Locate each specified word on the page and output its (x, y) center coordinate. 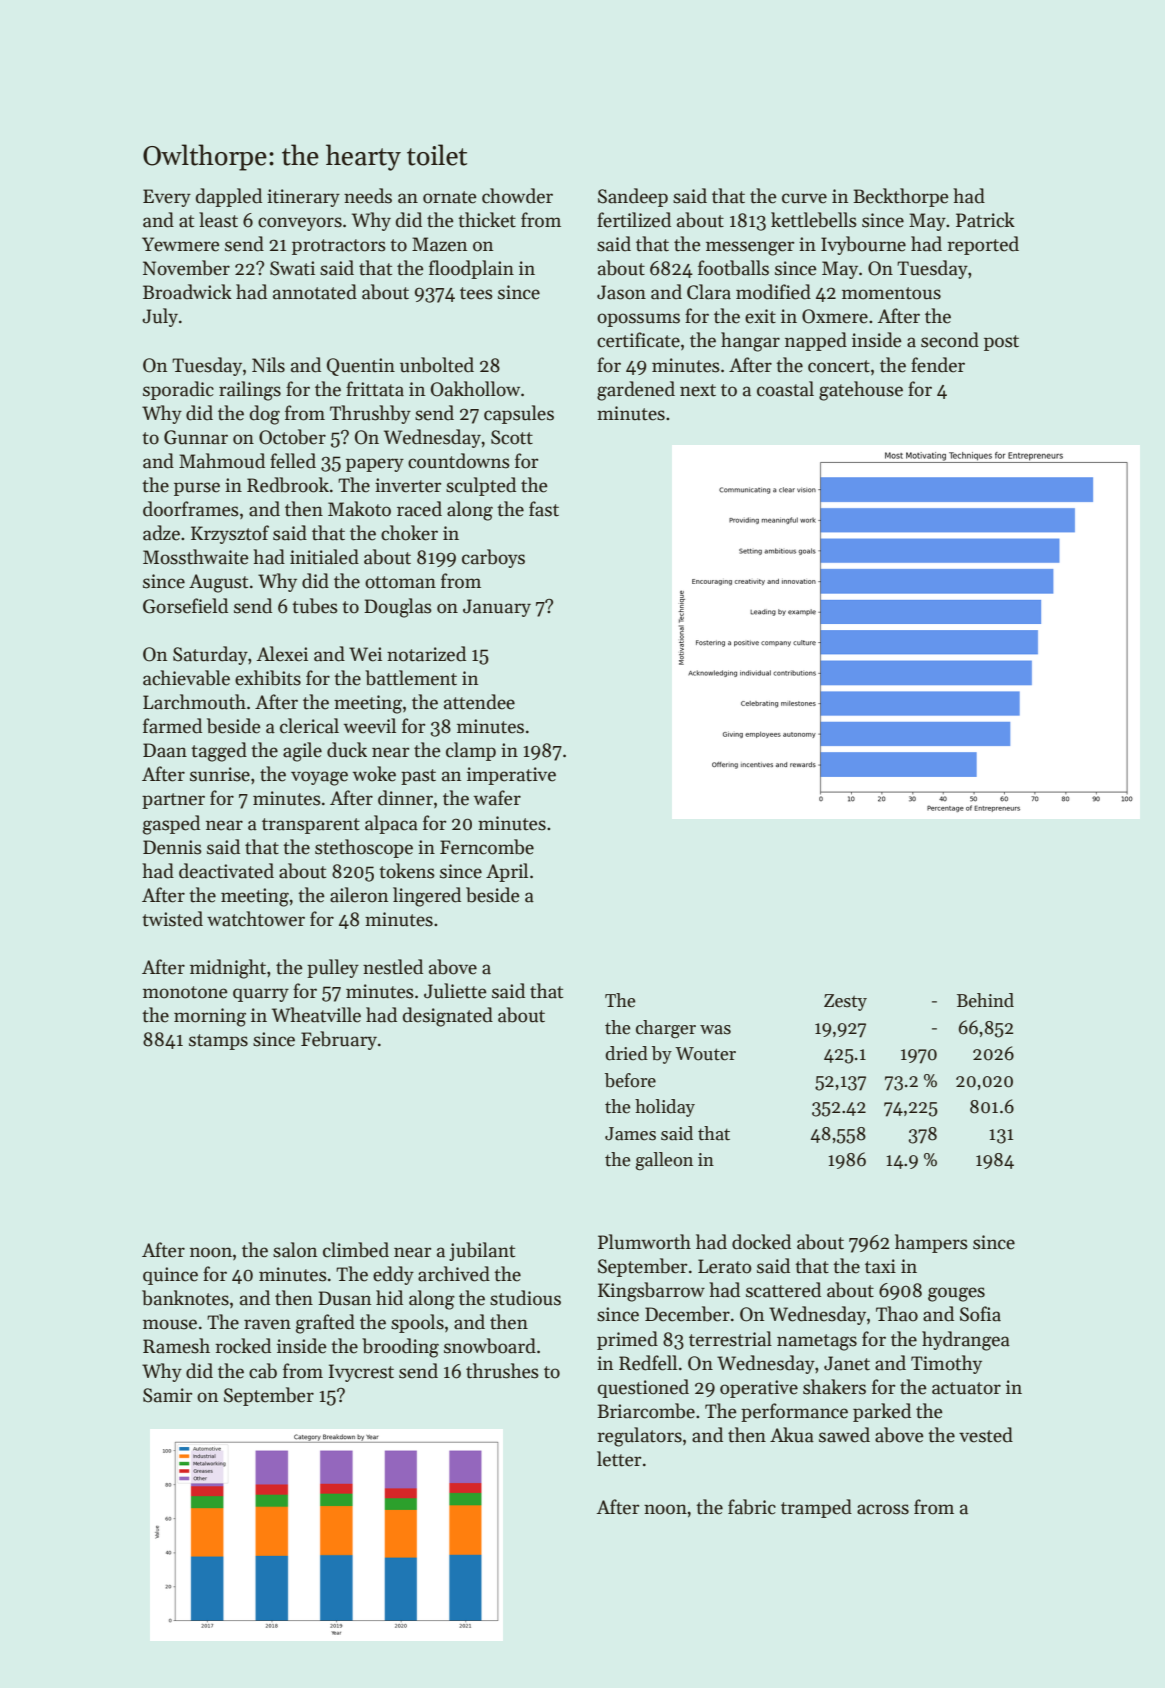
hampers (931, 1243)
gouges (956, 1294)
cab (263, 1371)
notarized (426, 654)
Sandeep (633, 197)
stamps (218, 1042)
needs (368, 196)
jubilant (482, 1251)
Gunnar (196, 437)
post (1001, 343)
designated (448, 1017)
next (698, 390)
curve (804, 198)
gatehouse (861, 391)
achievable (186, 678)
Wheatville (316, 1015)
